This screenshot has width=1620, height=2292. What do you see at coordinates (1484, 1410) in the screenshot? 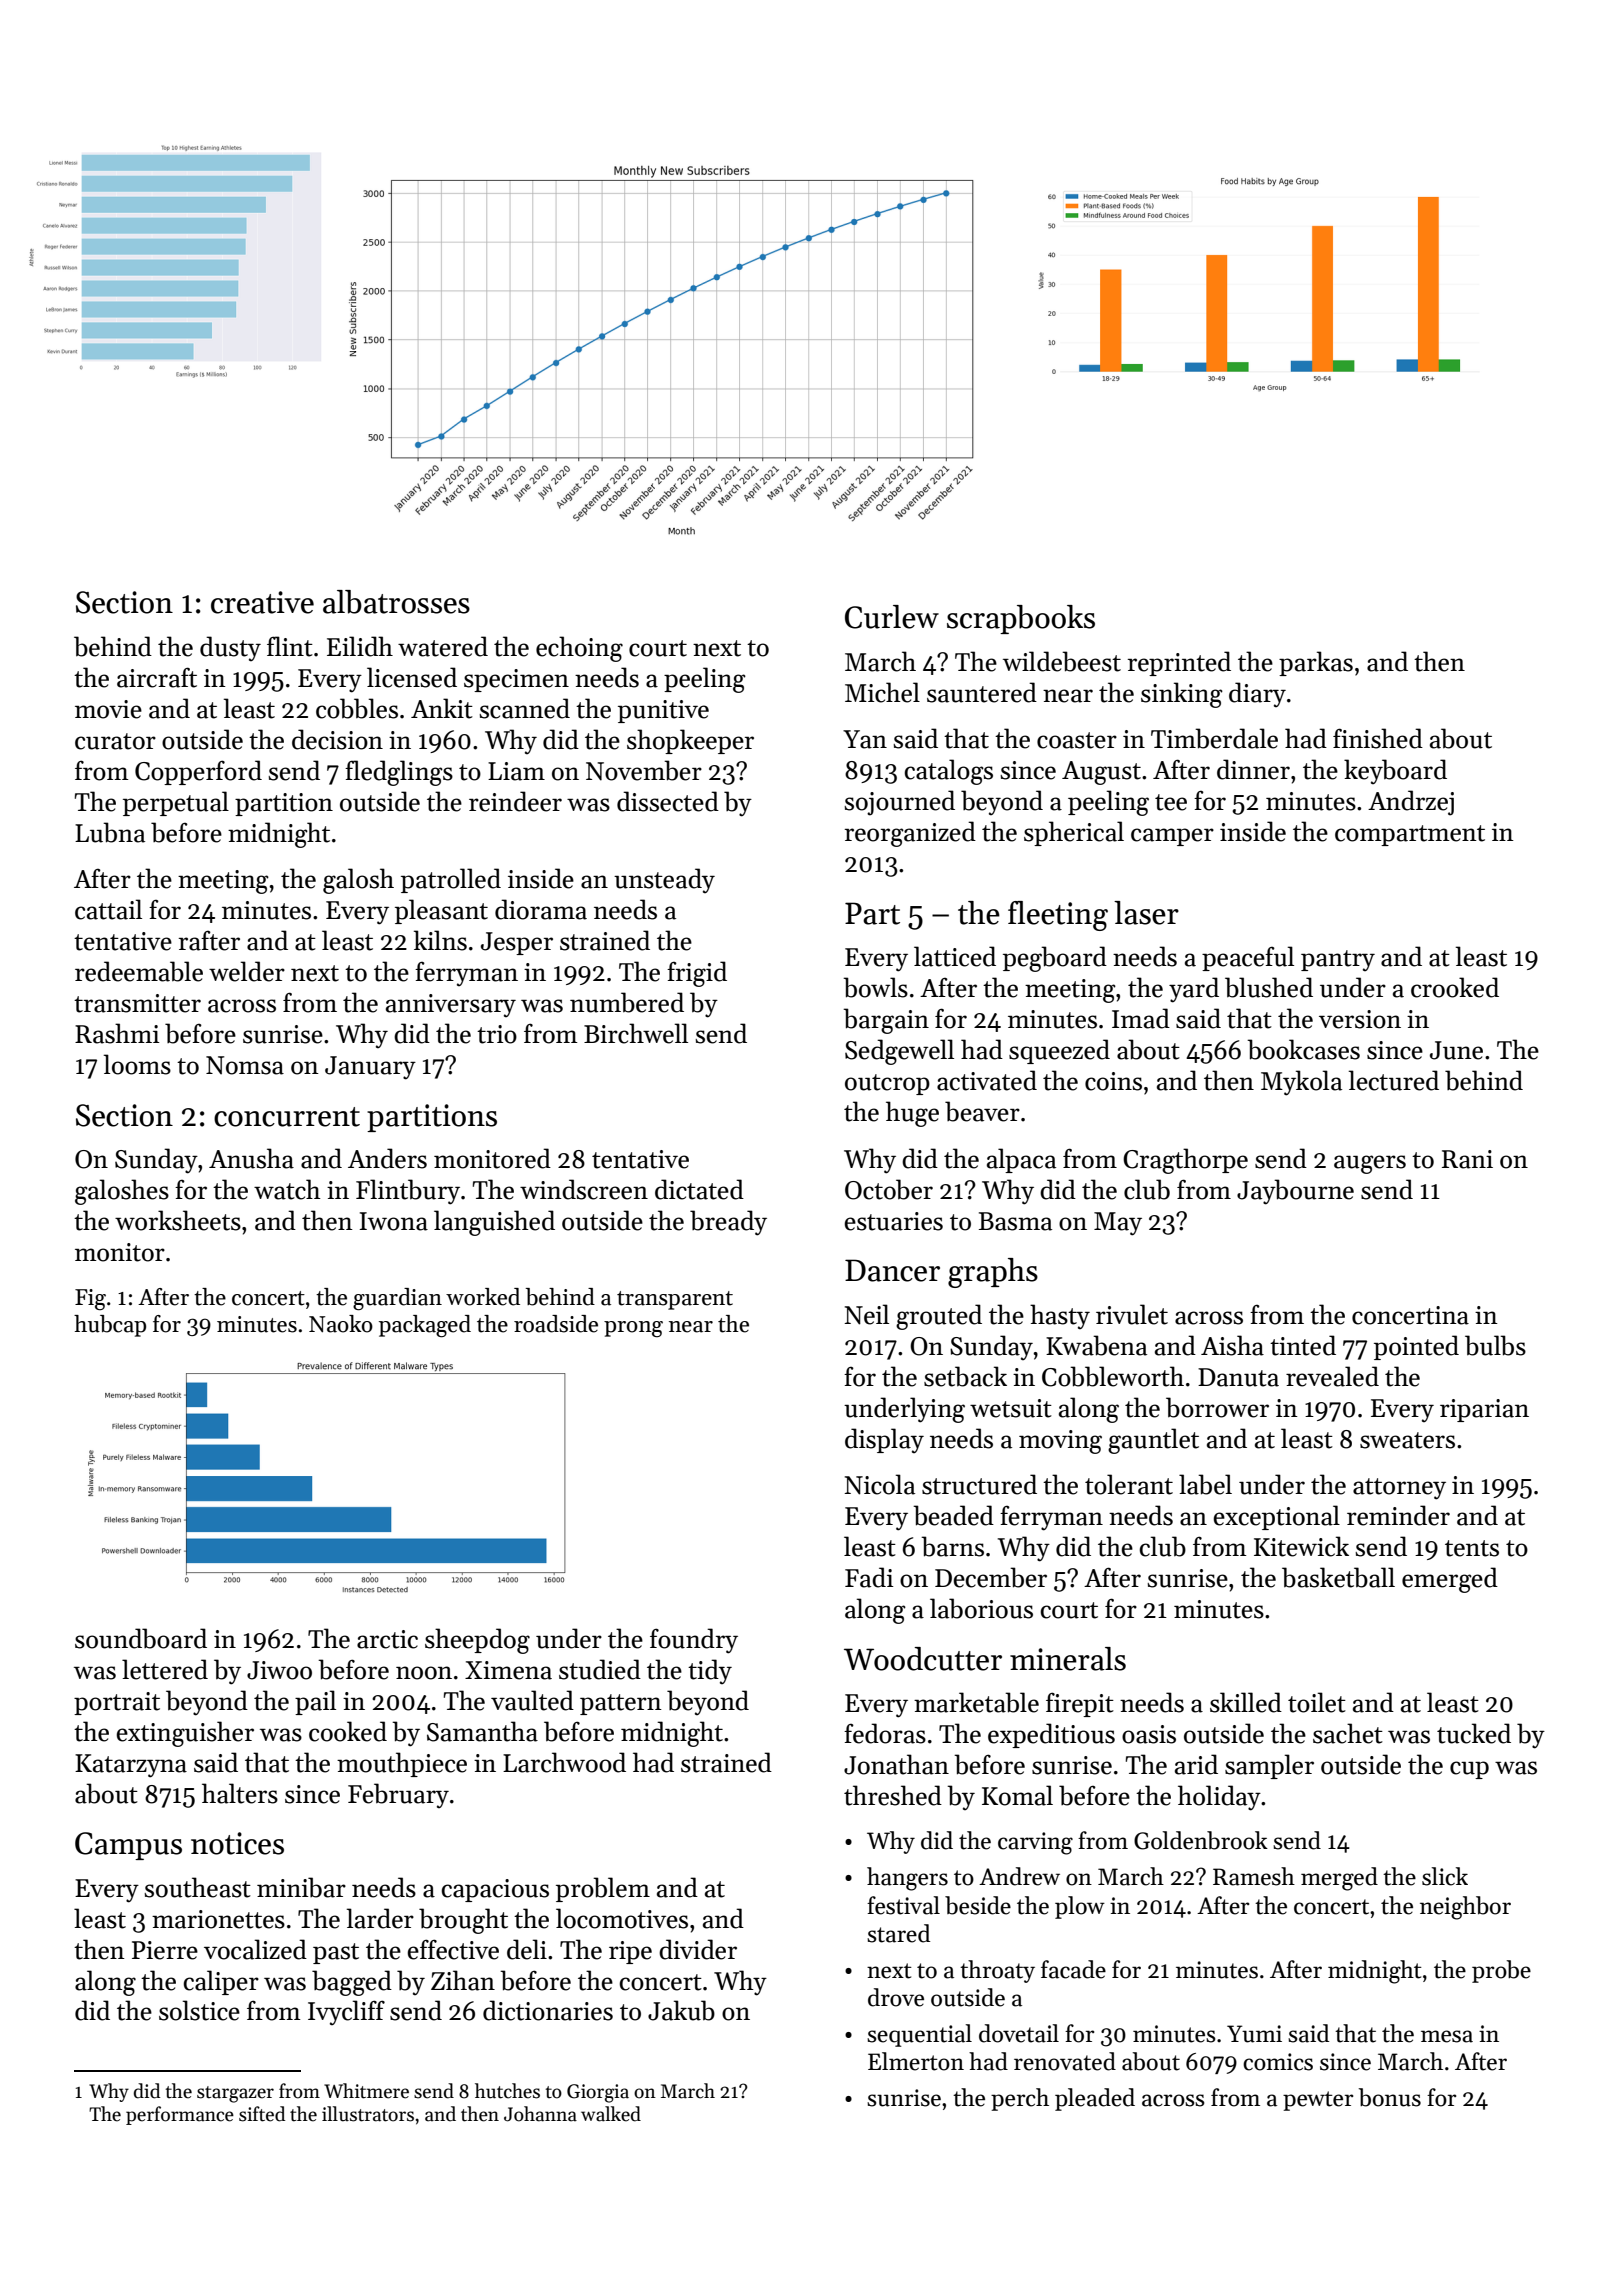
I see `riparian` at bounding box center [1484, 1410].
